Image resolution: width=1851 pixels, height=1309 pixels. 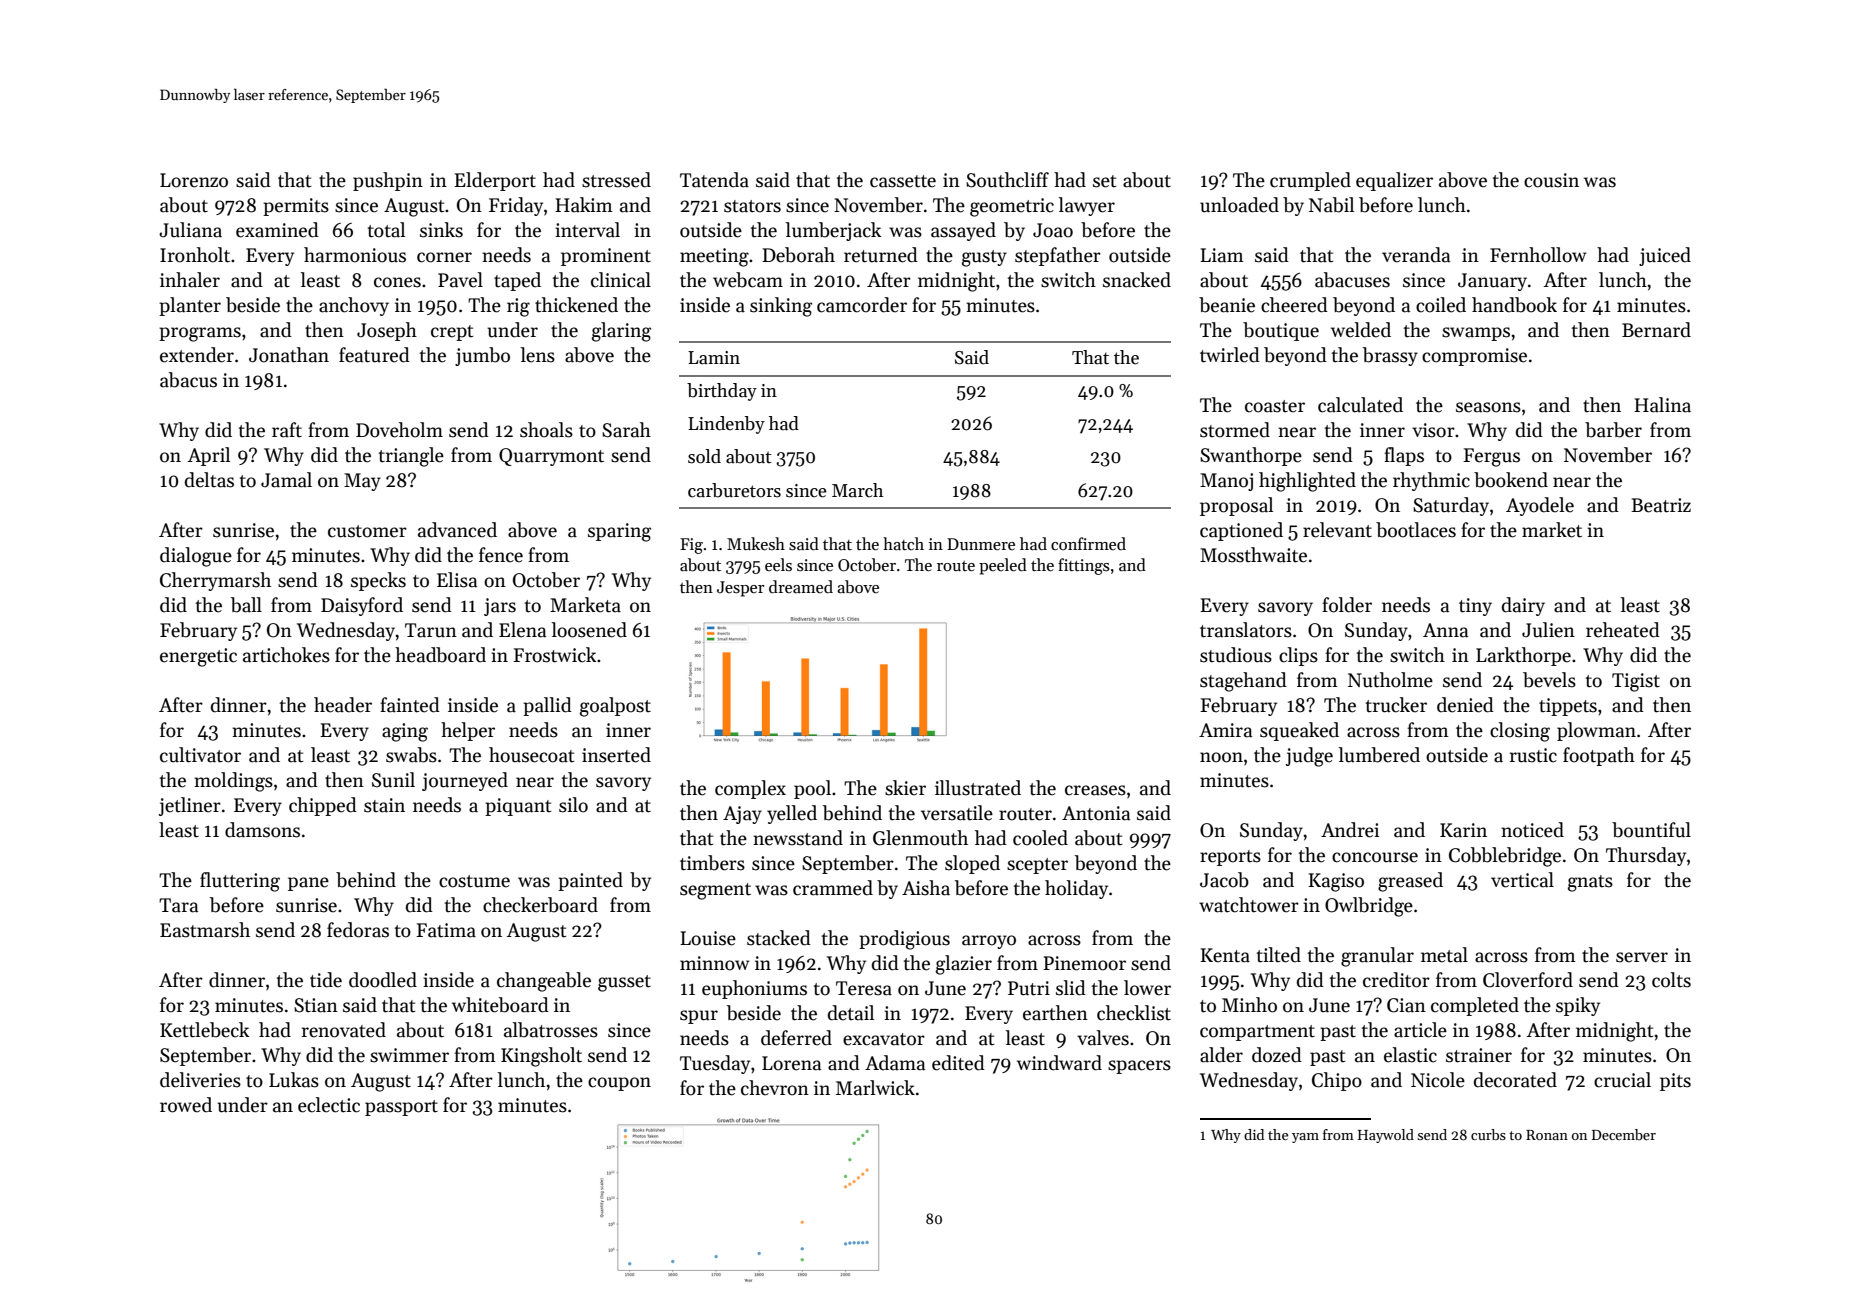 I want to click on deliveries, so click(x=200, y=1080).
